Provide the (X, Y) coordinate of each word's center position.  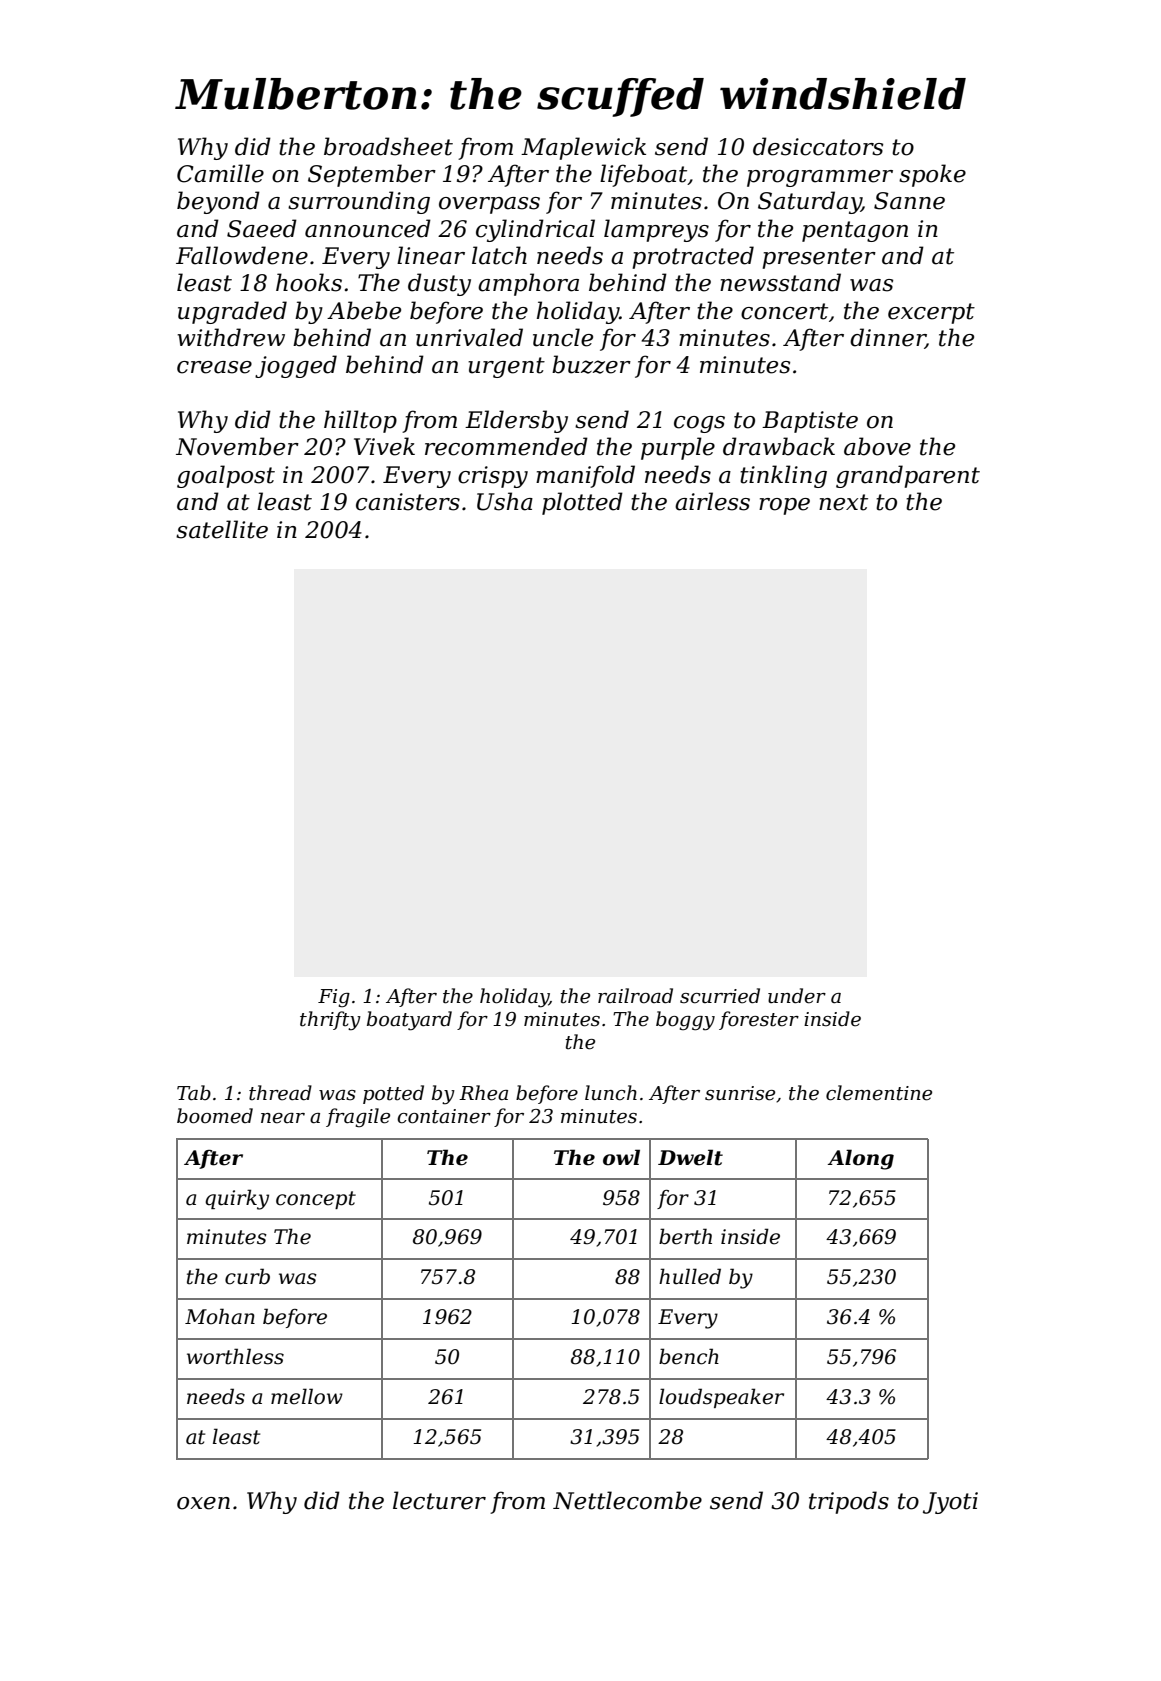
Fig (334, 998)
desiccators (818, 146)
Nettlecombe (627, 1500)
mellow (307, 1396)
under (797, 996)
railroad (635, 996)
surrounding (359, 202)
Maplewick (583, 148)
